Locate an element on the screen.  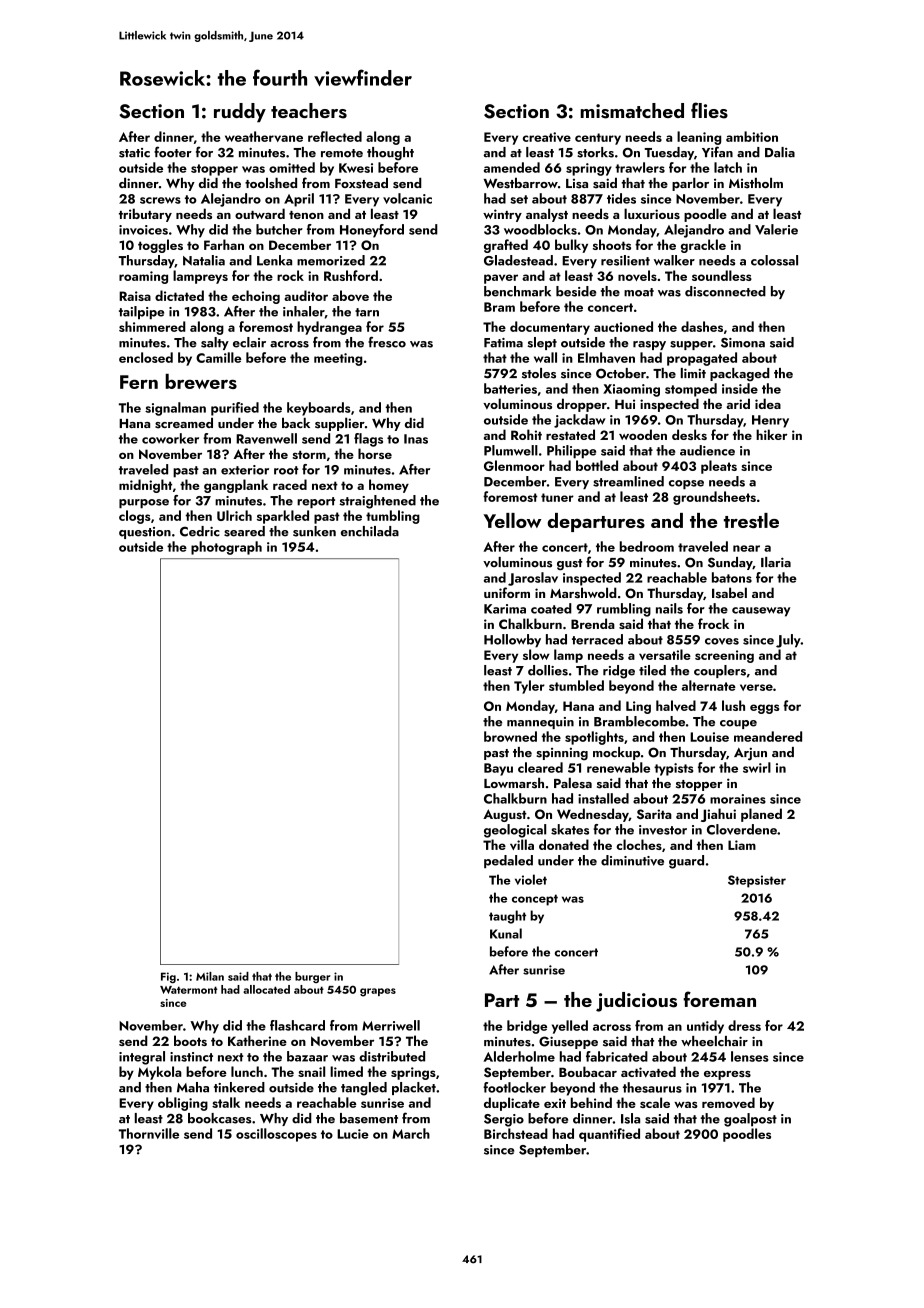
Marshwold is located at coordinates (583, 592).
